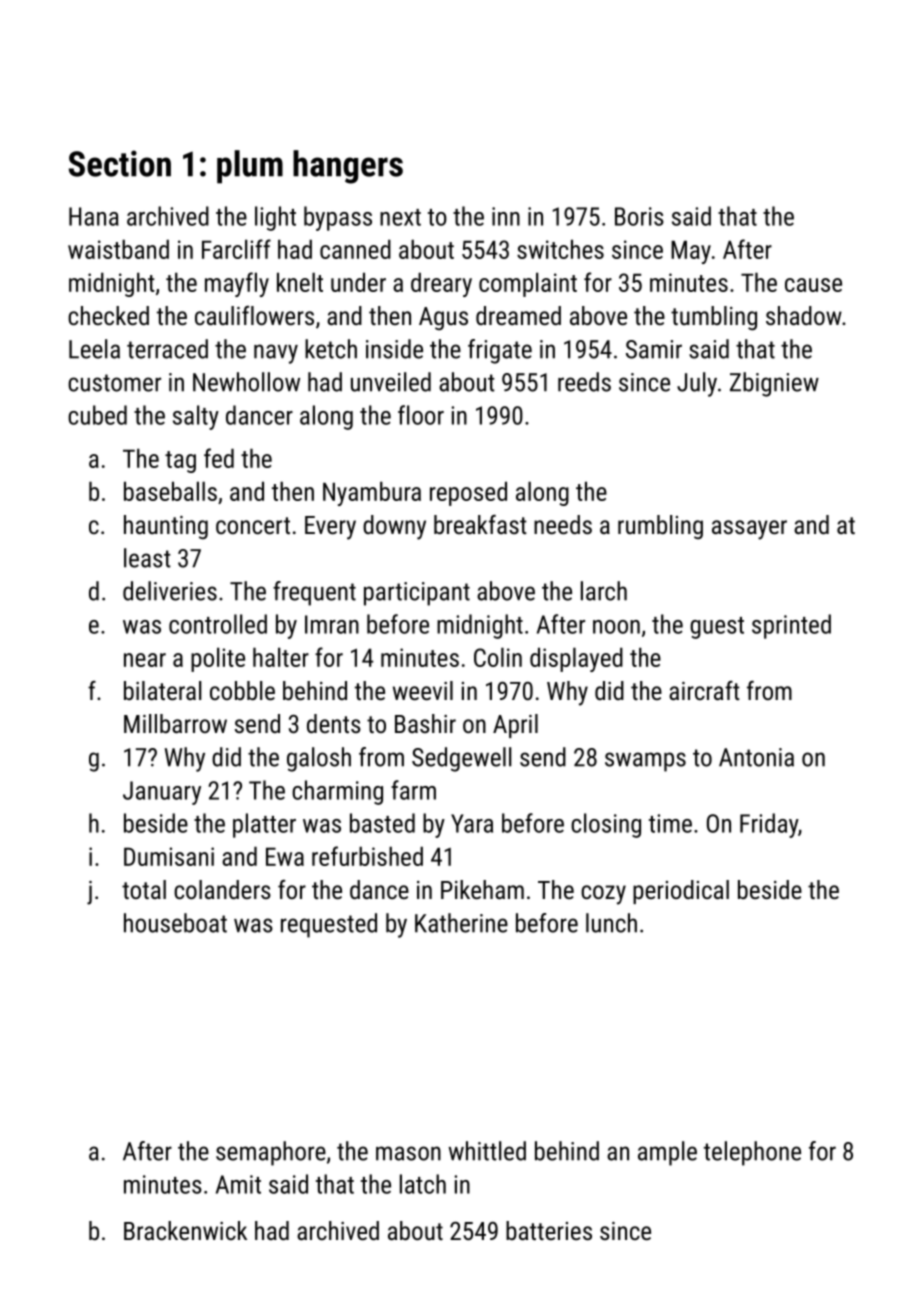  Describe the element at coordinates (275, 218) in the document. I see `light` at that location.
